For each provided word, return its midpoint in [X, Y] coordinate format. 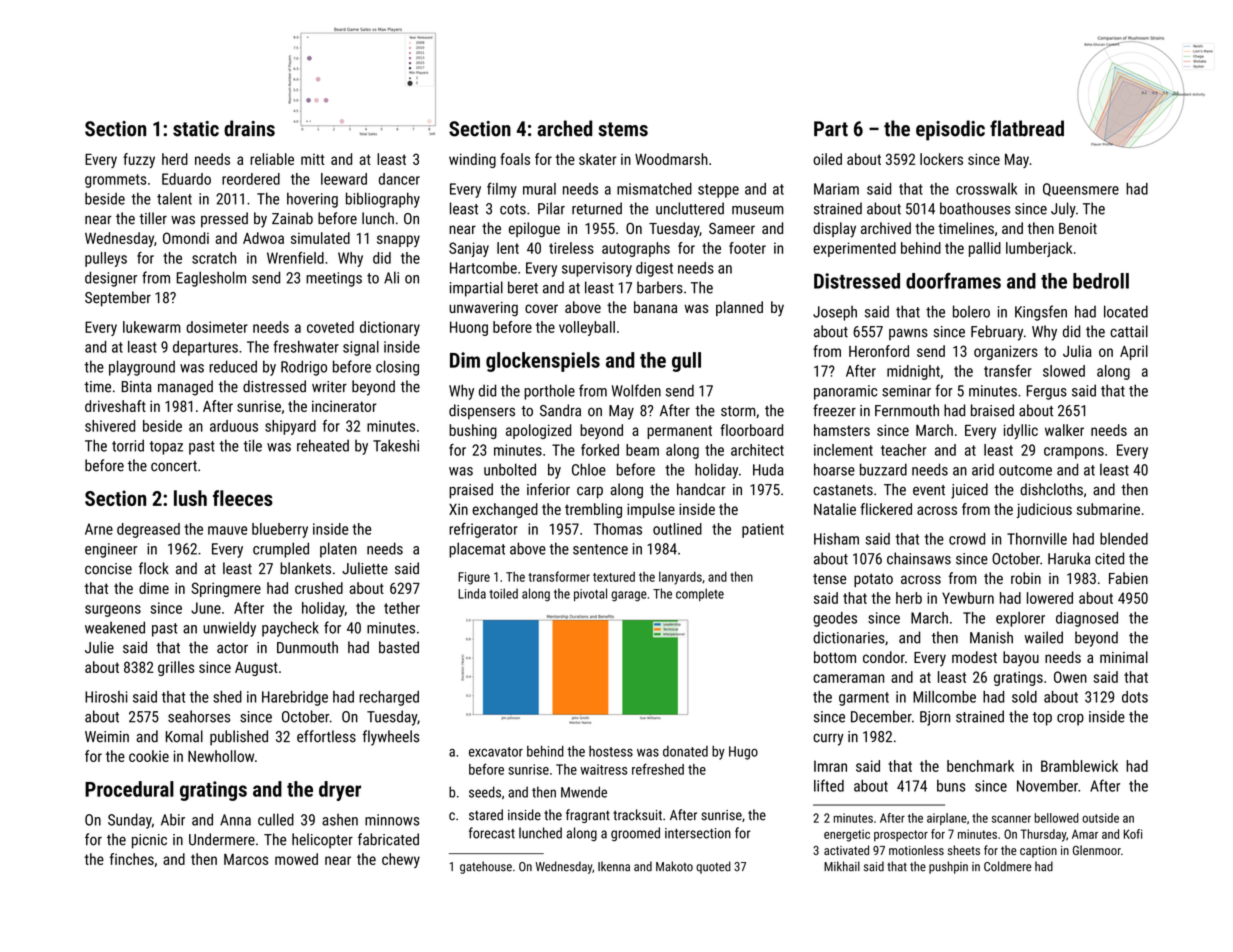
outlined [677, 529]
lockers [941, 159]
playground [142, 368]
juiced [969, 491]
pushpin [948, 867]
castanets [843, 490]
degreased [148, 530]
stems [623, 129]
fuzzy [139, 160]
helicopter [322, 840]
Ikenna [614, 866]
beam [642, 450]
